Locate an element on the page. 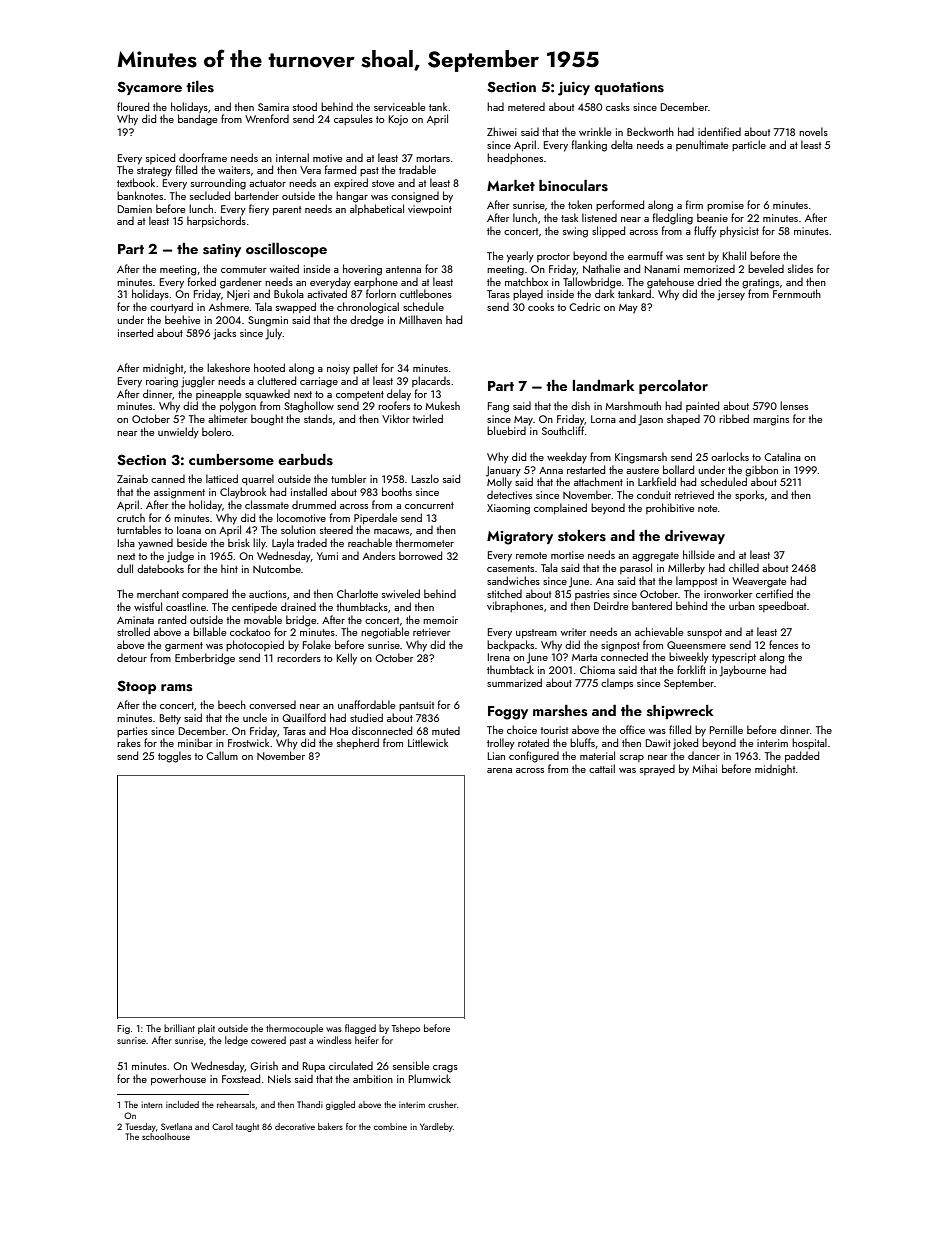 This image has width=952, height=1233. pantsuit is located at coordinates (416, 706).
